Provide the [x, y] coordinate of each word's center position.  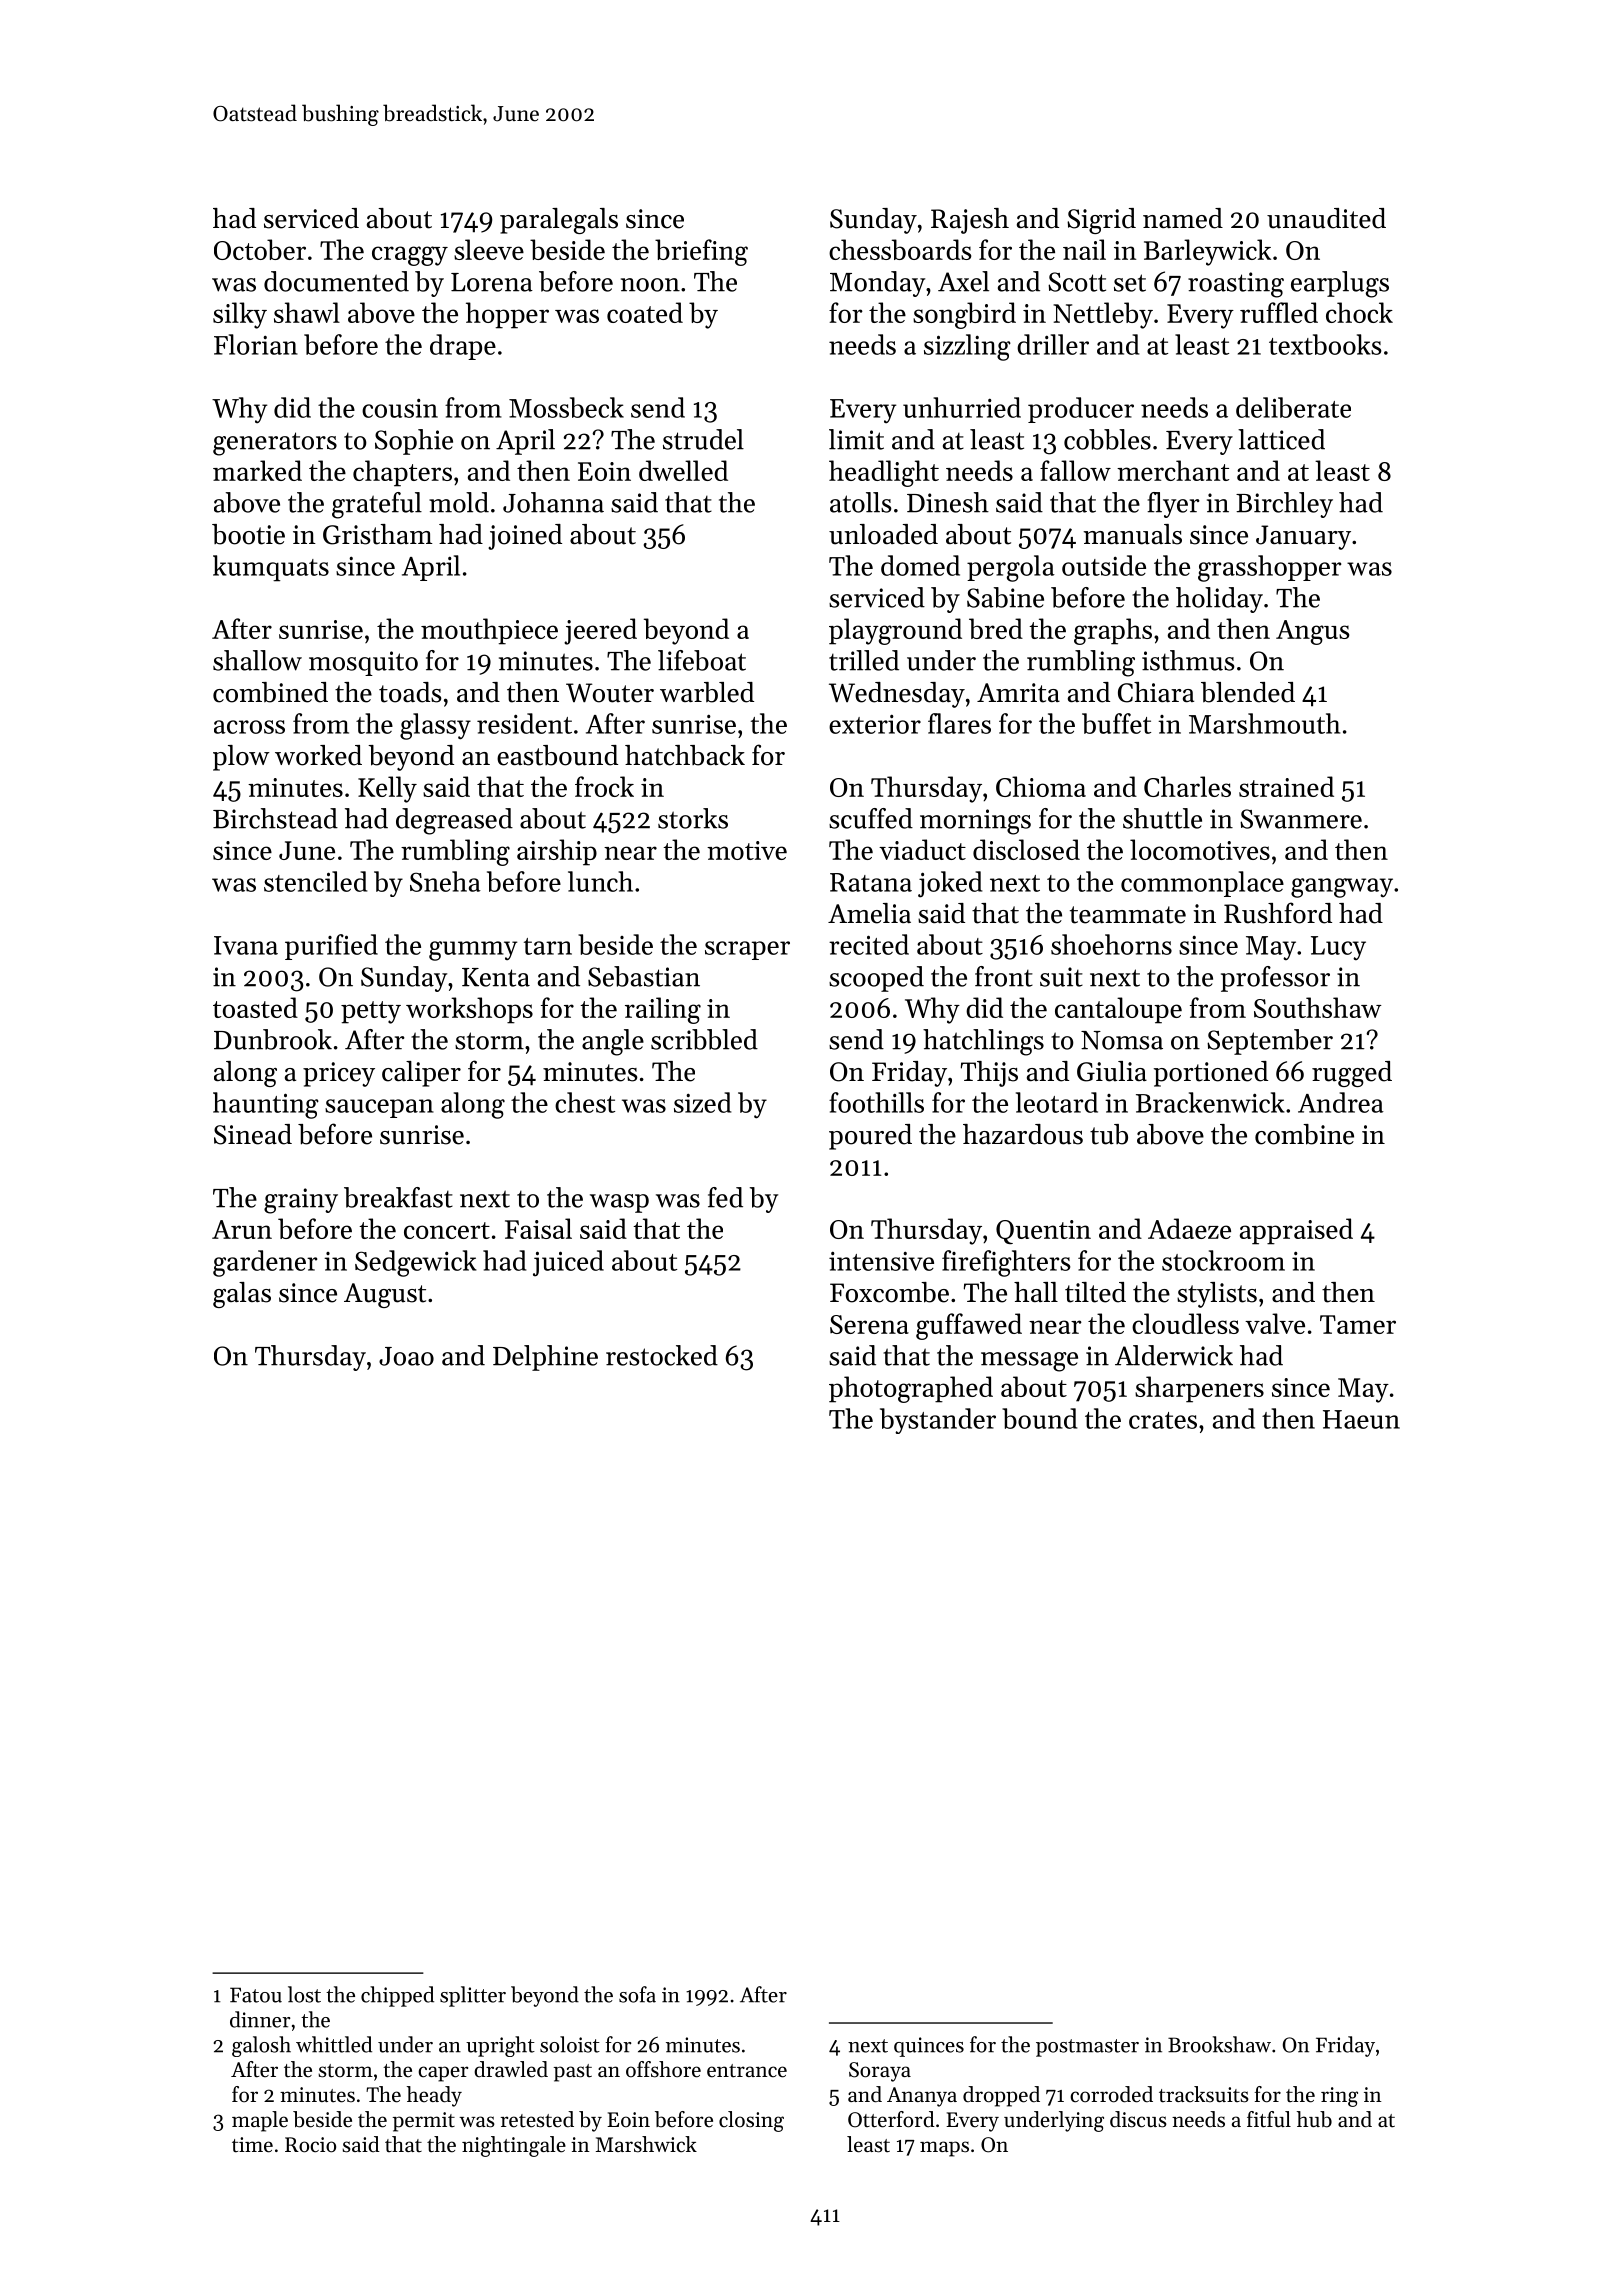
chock [1359, 312]
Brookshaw [1219, 2044]
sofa [637, 1994]
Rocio [310, 2145]
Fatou [256, 1995]
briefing [701, 252]
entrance [747, 2071]
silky [240, 315]
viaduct [922, 849]
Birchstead [275, 818]
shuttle [1162, 818]
